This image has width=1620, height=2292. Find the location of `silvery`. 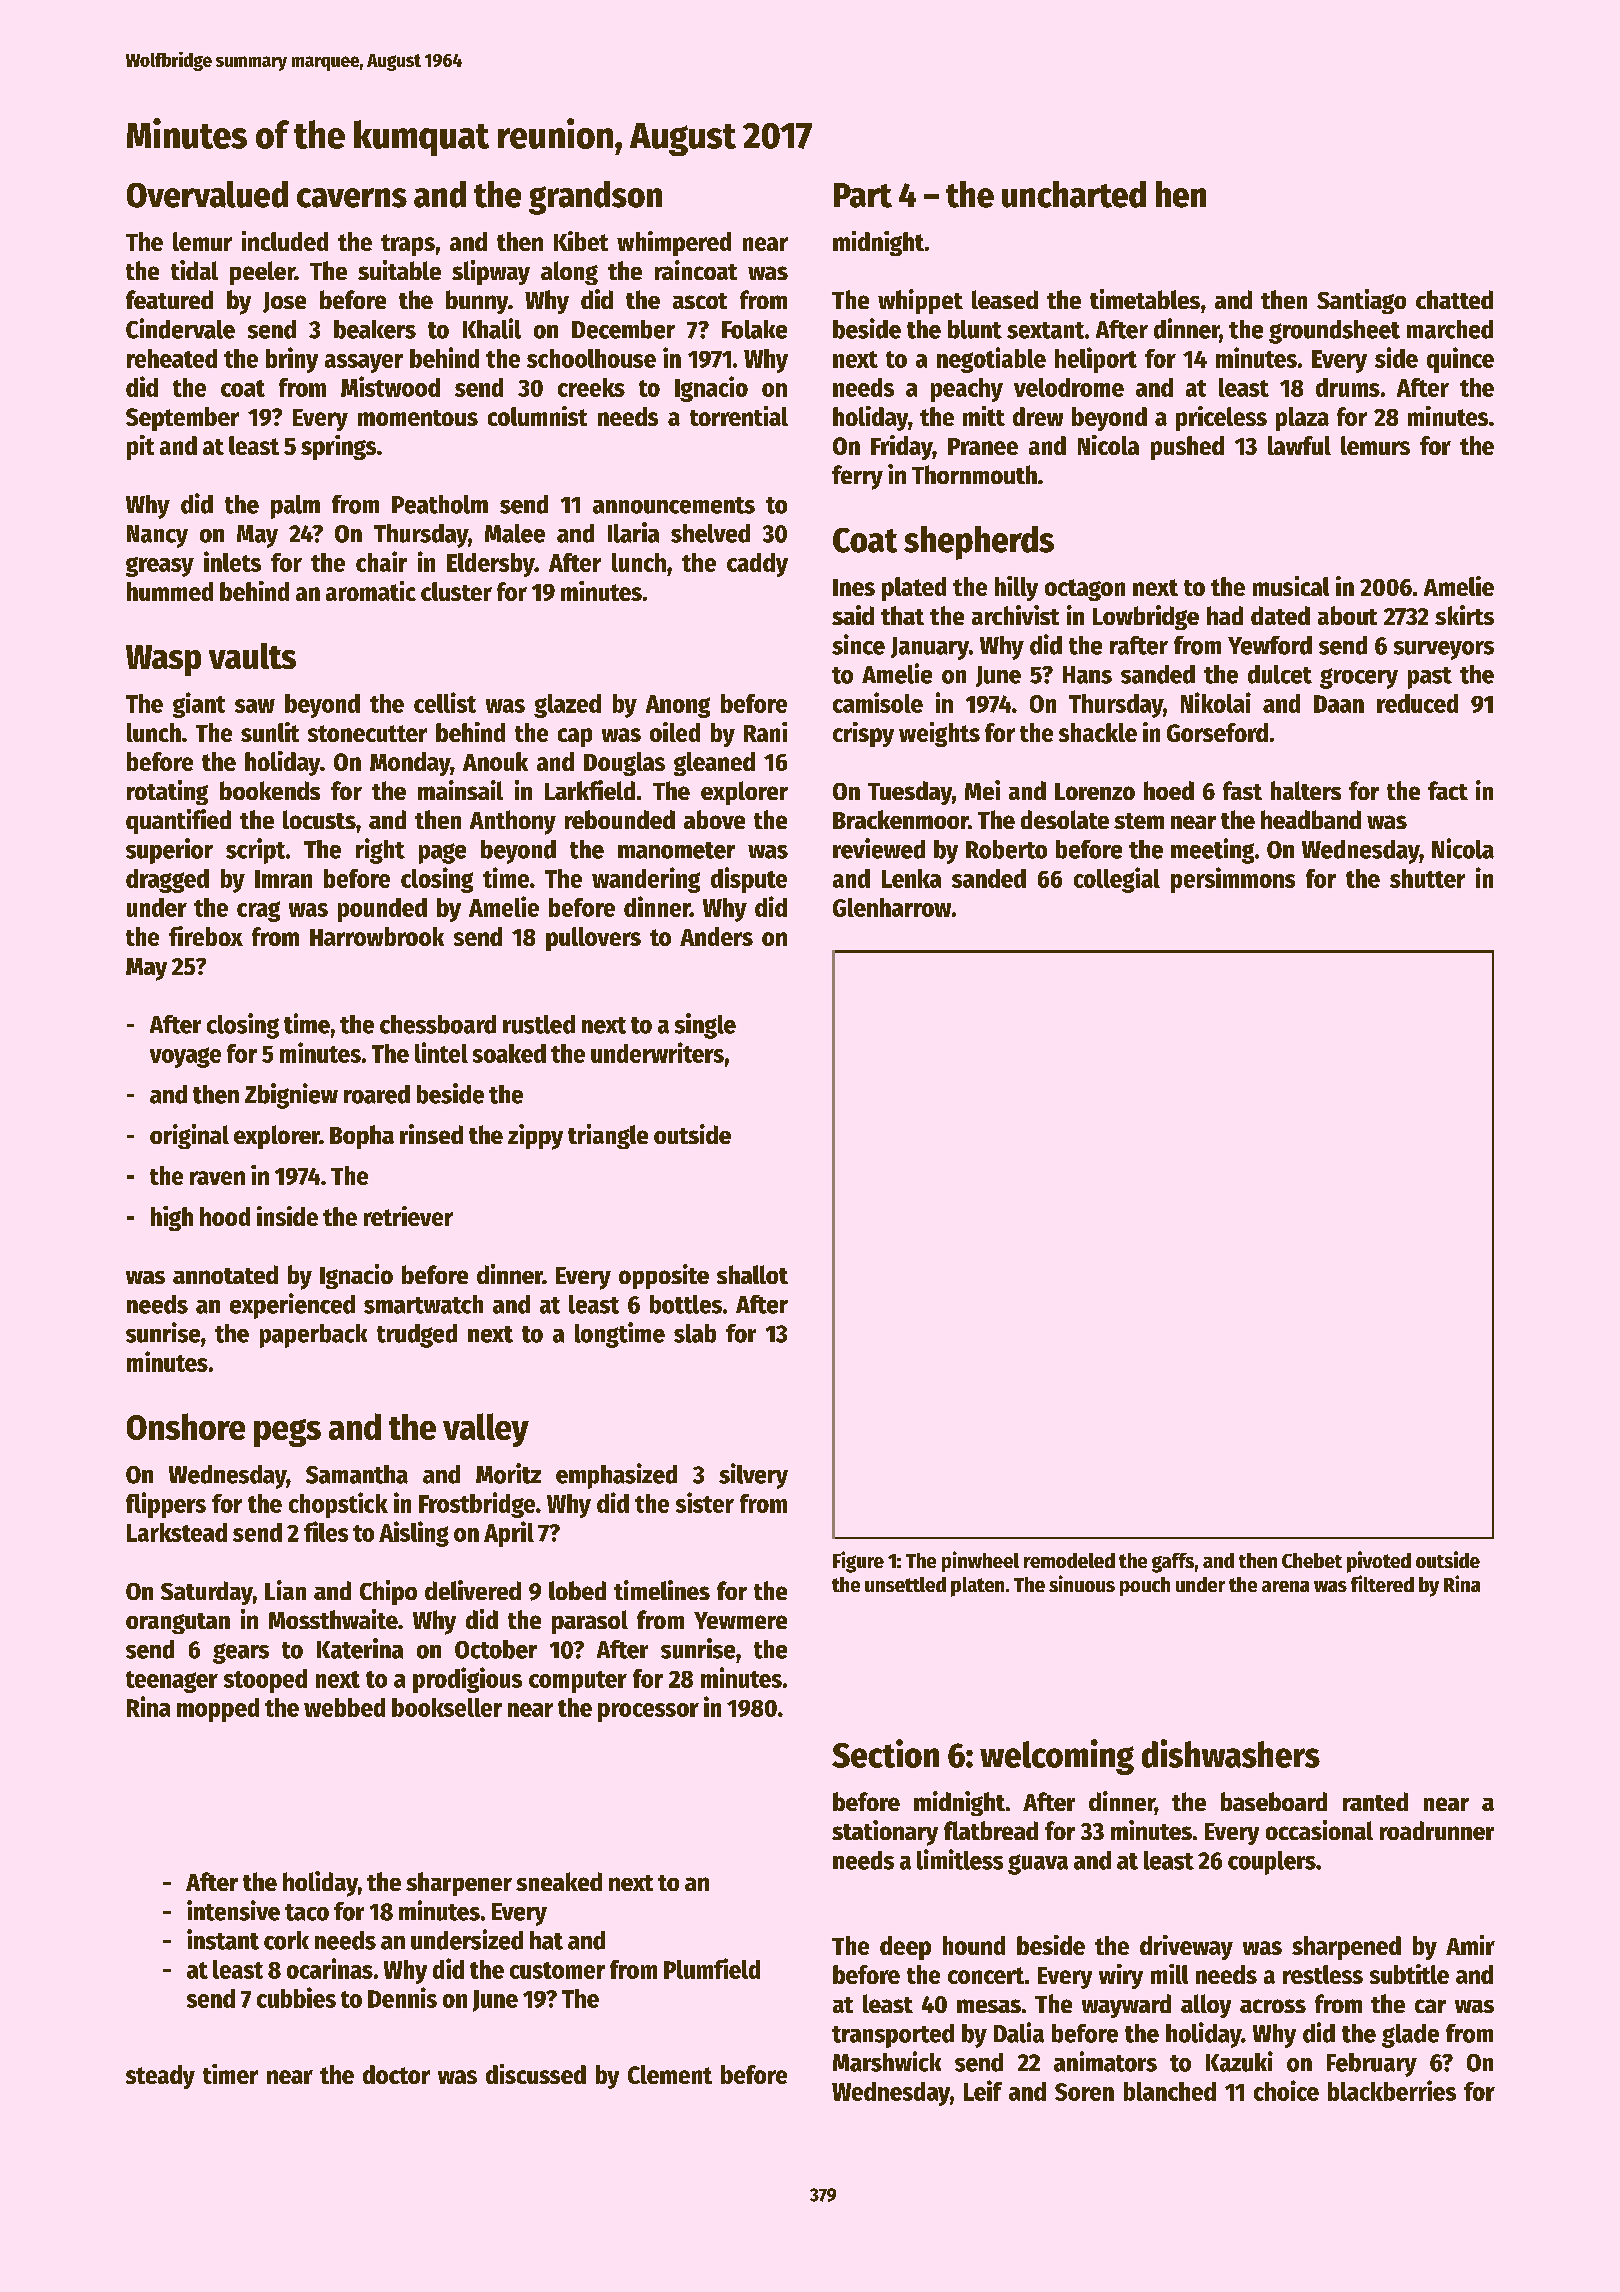

silvery is located at coordinates (753, 1476).
